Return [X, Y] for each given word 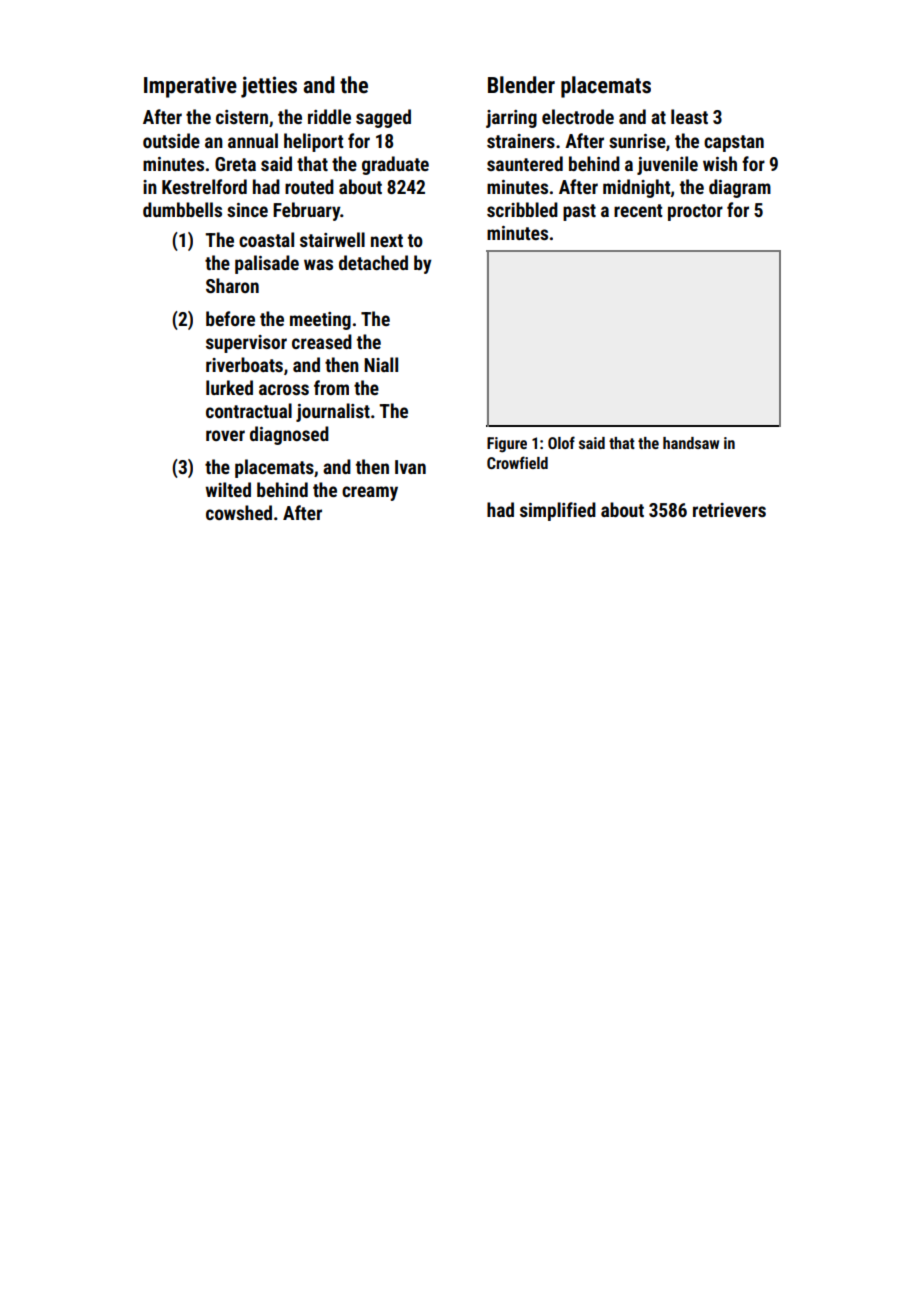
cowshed [239, 512]
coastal [266, 239]
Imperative [190, 87]
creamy [370, 493]
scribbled [522, 209]
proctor [695, 212]
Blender [521, 85]
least [689, 116]
